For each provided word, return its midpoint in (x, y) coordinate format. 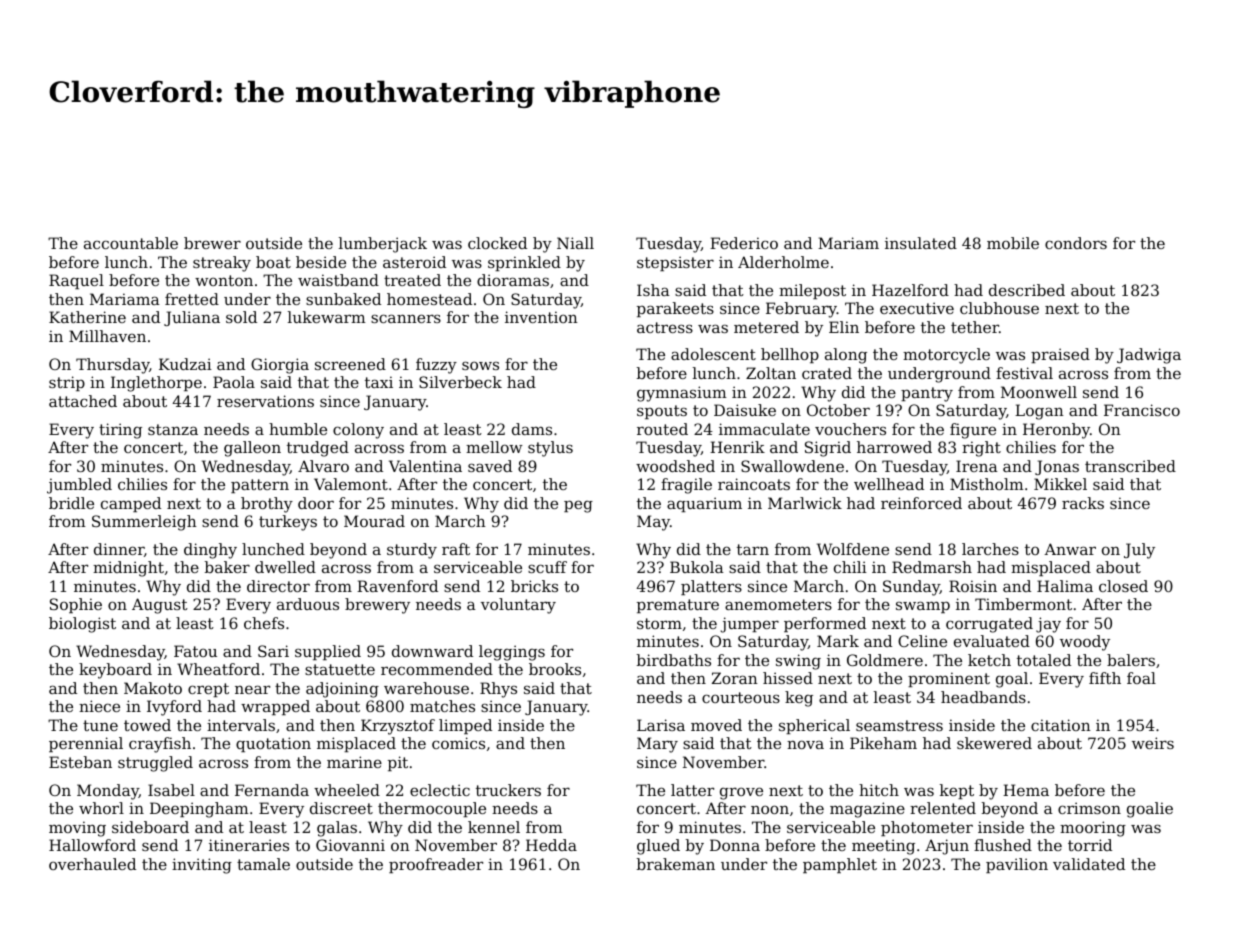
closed (1123, 586)
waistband (338, 280)
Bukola (697, 567)
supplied (328, 652)
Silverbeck (460, 382)
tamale (263, 864)
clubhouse (999, 308)
